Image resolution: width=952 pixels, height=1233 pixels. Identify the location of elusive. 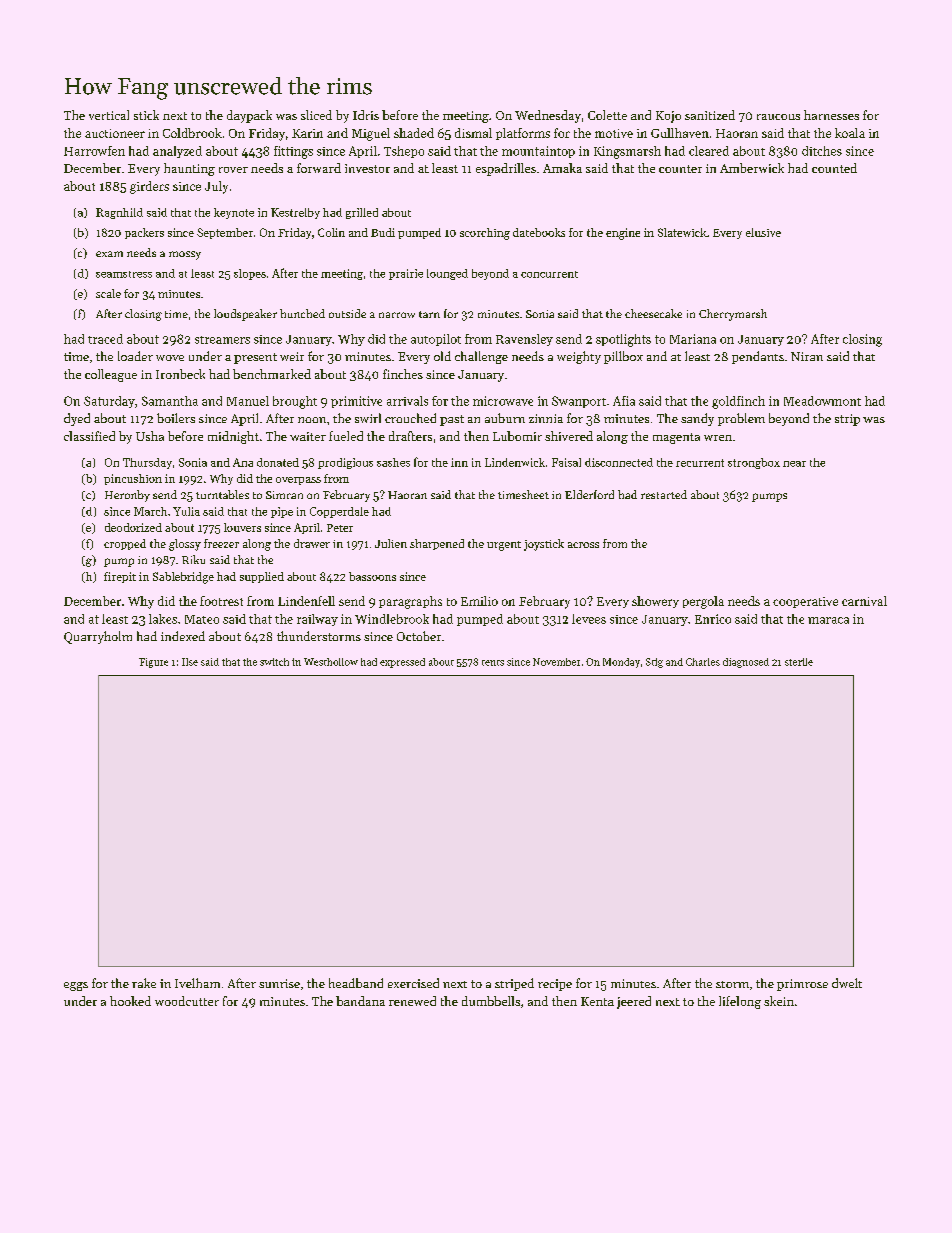
(763, 232).
